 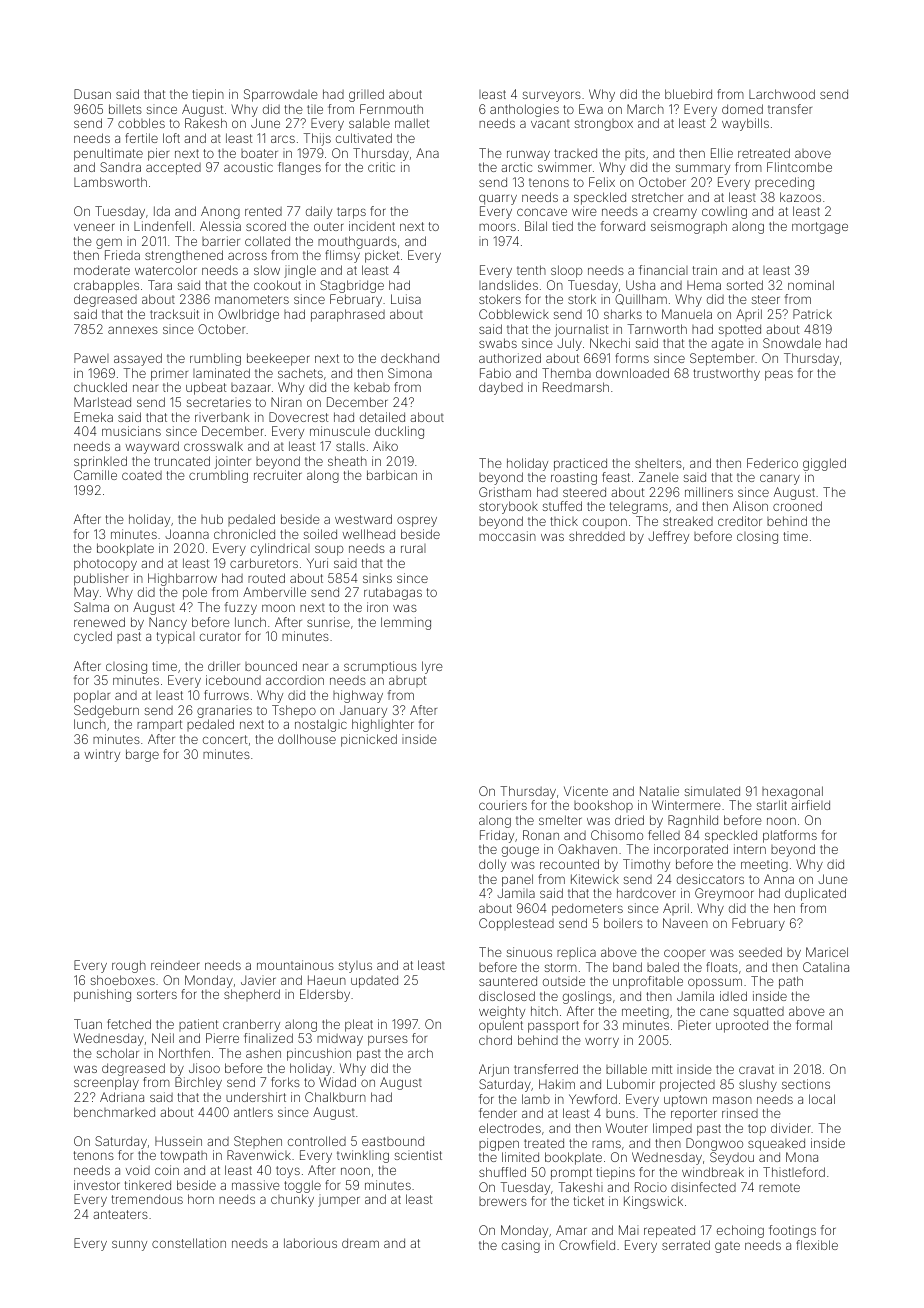 What do you see at coordinates (171, 138) in the screenshot?
I see `loft` at bounding box center [171, 138].
